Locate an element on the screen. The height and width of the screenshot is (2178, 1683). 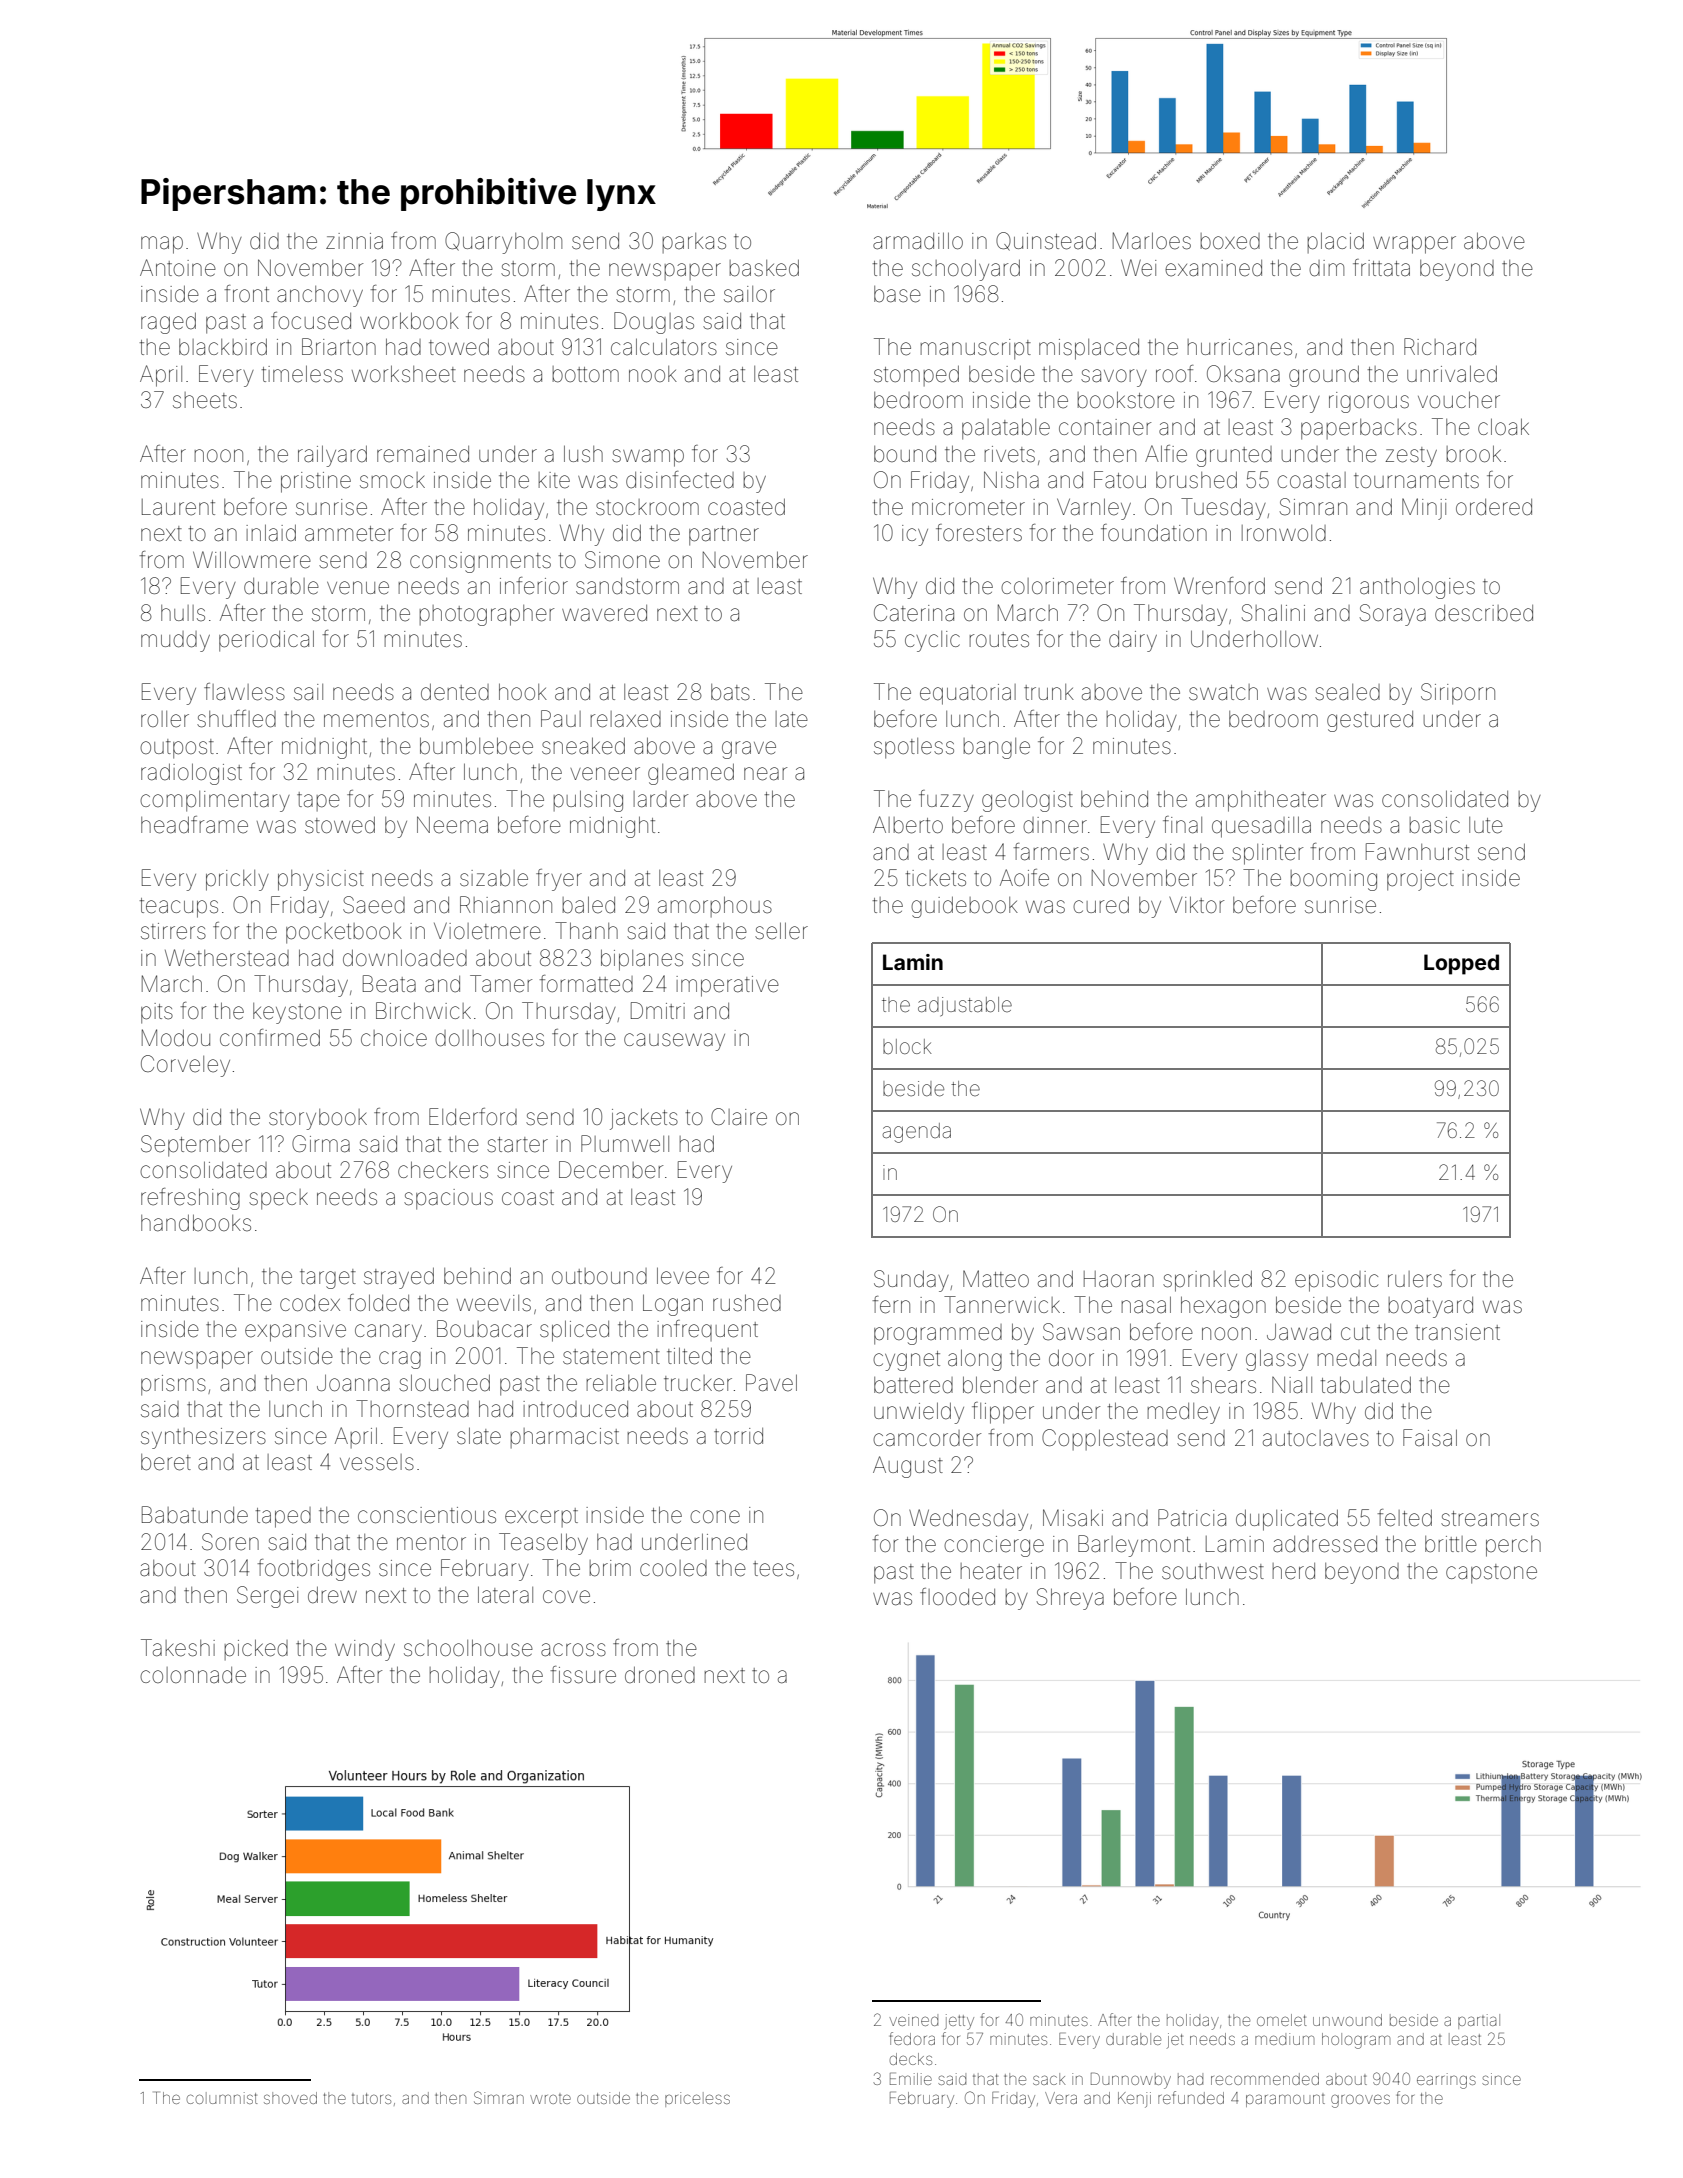
spotless is located at coordinates (914, 748).
